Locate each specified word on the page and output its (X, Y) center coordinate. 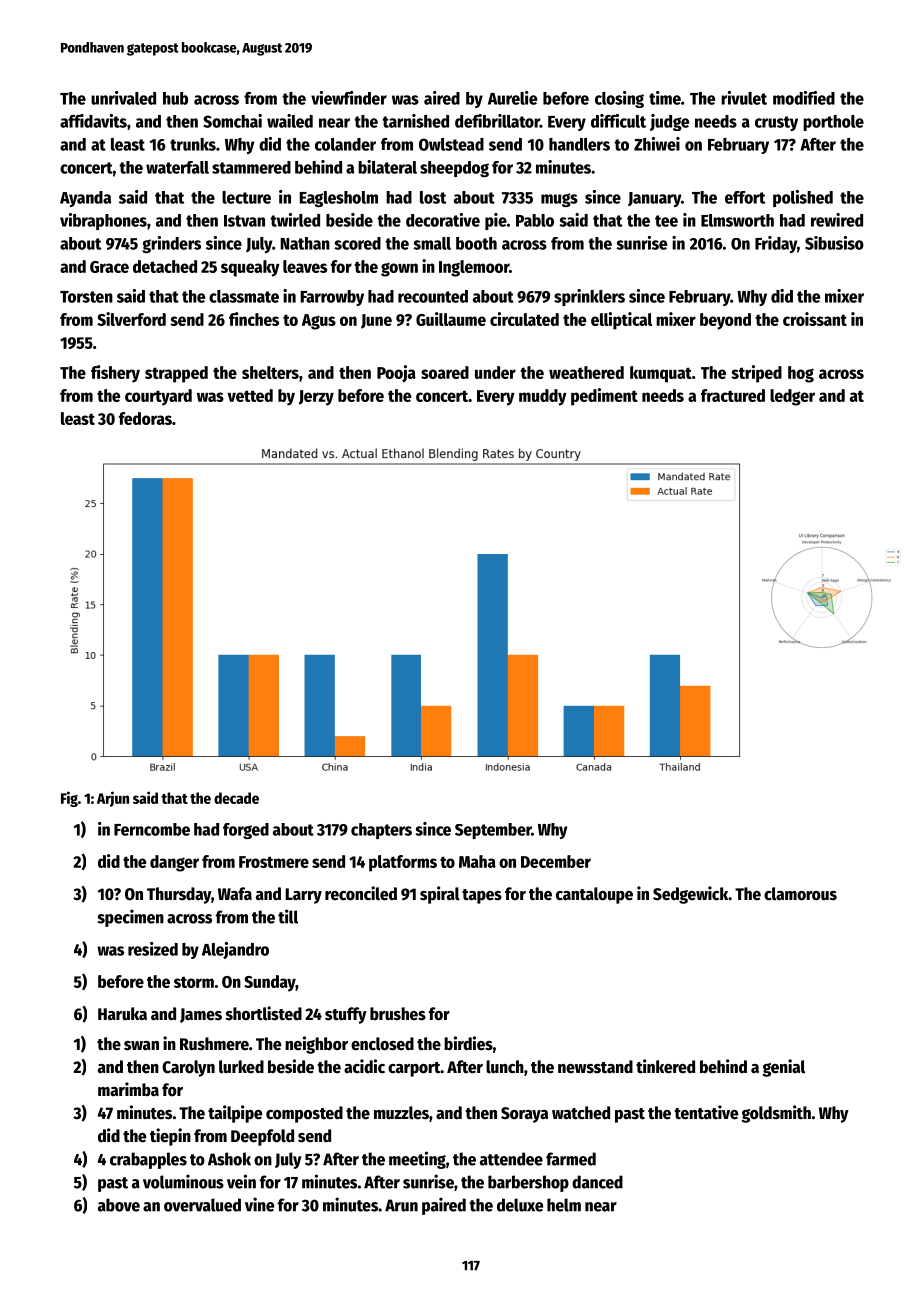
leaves (305, 266)
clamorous (800, 894)
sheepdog (454, 169)
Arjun (113, 799)
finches (254, 319)
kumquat (661, 374)
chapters (381, 831)
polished (803, 198)
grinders (171, 244)
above (119, 1205)
